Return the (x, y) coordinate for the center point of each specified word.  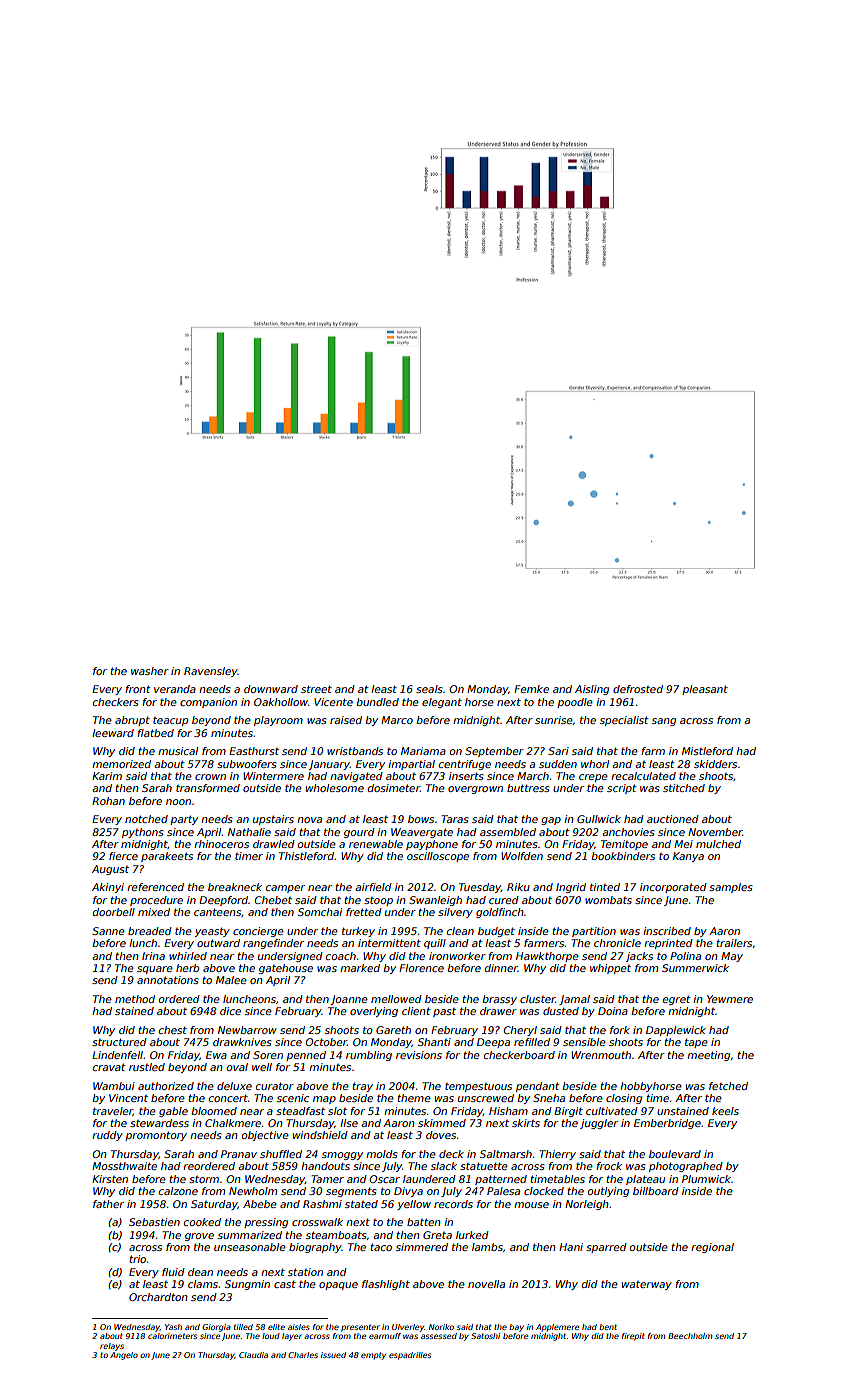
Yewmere (730, 999)
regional (712, 1248)
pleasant (705, 690)
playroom (278, 721)
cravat (109, 1067)
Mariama (423, 751)
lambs (487, 1247)
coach (341, 956)
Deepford (223, 901)
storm (204, 1179)
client (416, 1011)
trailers (734, 943)
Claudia (253, 1355)
